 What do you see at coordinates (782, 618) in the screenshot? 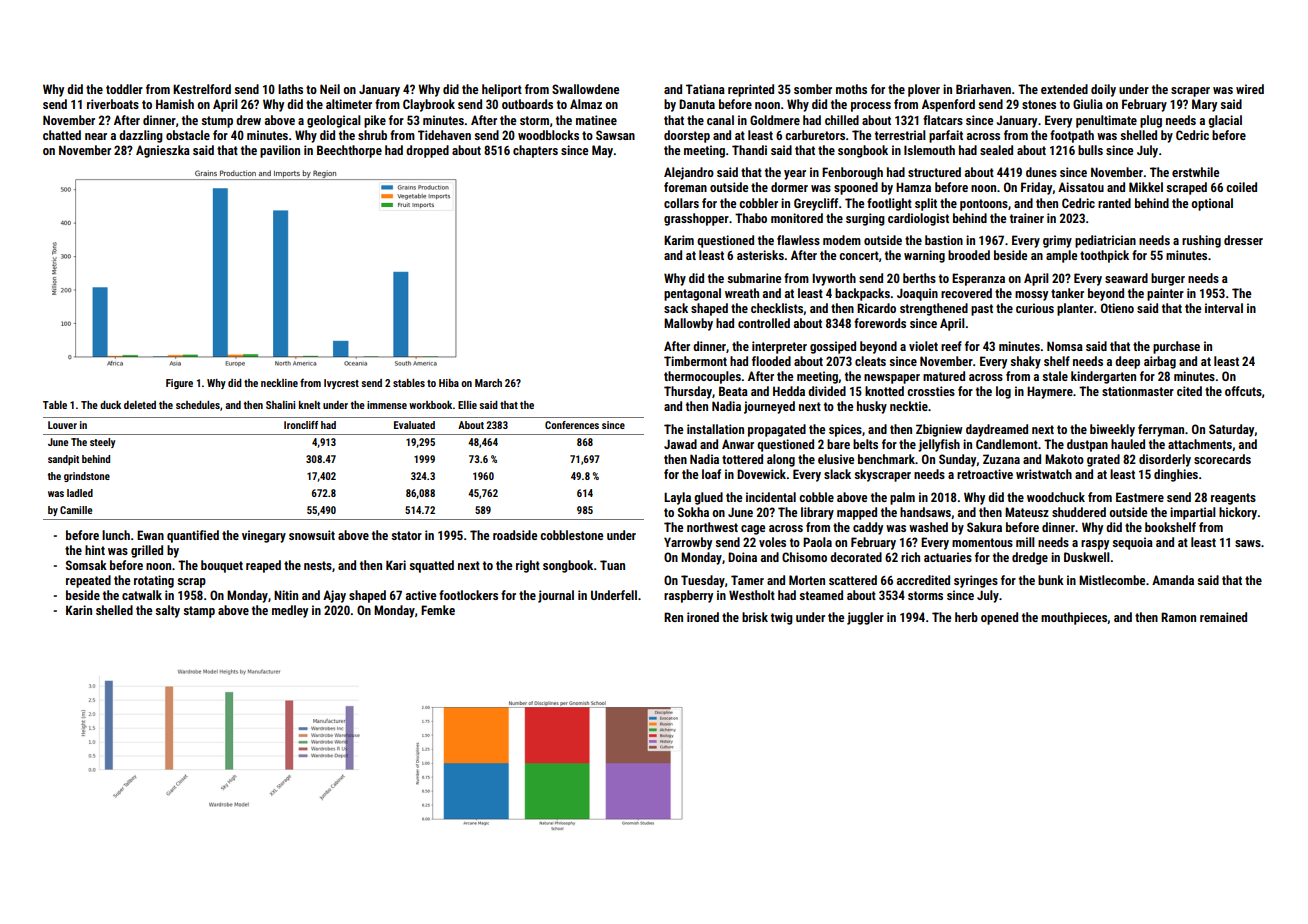
I see `twig` at bounding box center [782, 618].
